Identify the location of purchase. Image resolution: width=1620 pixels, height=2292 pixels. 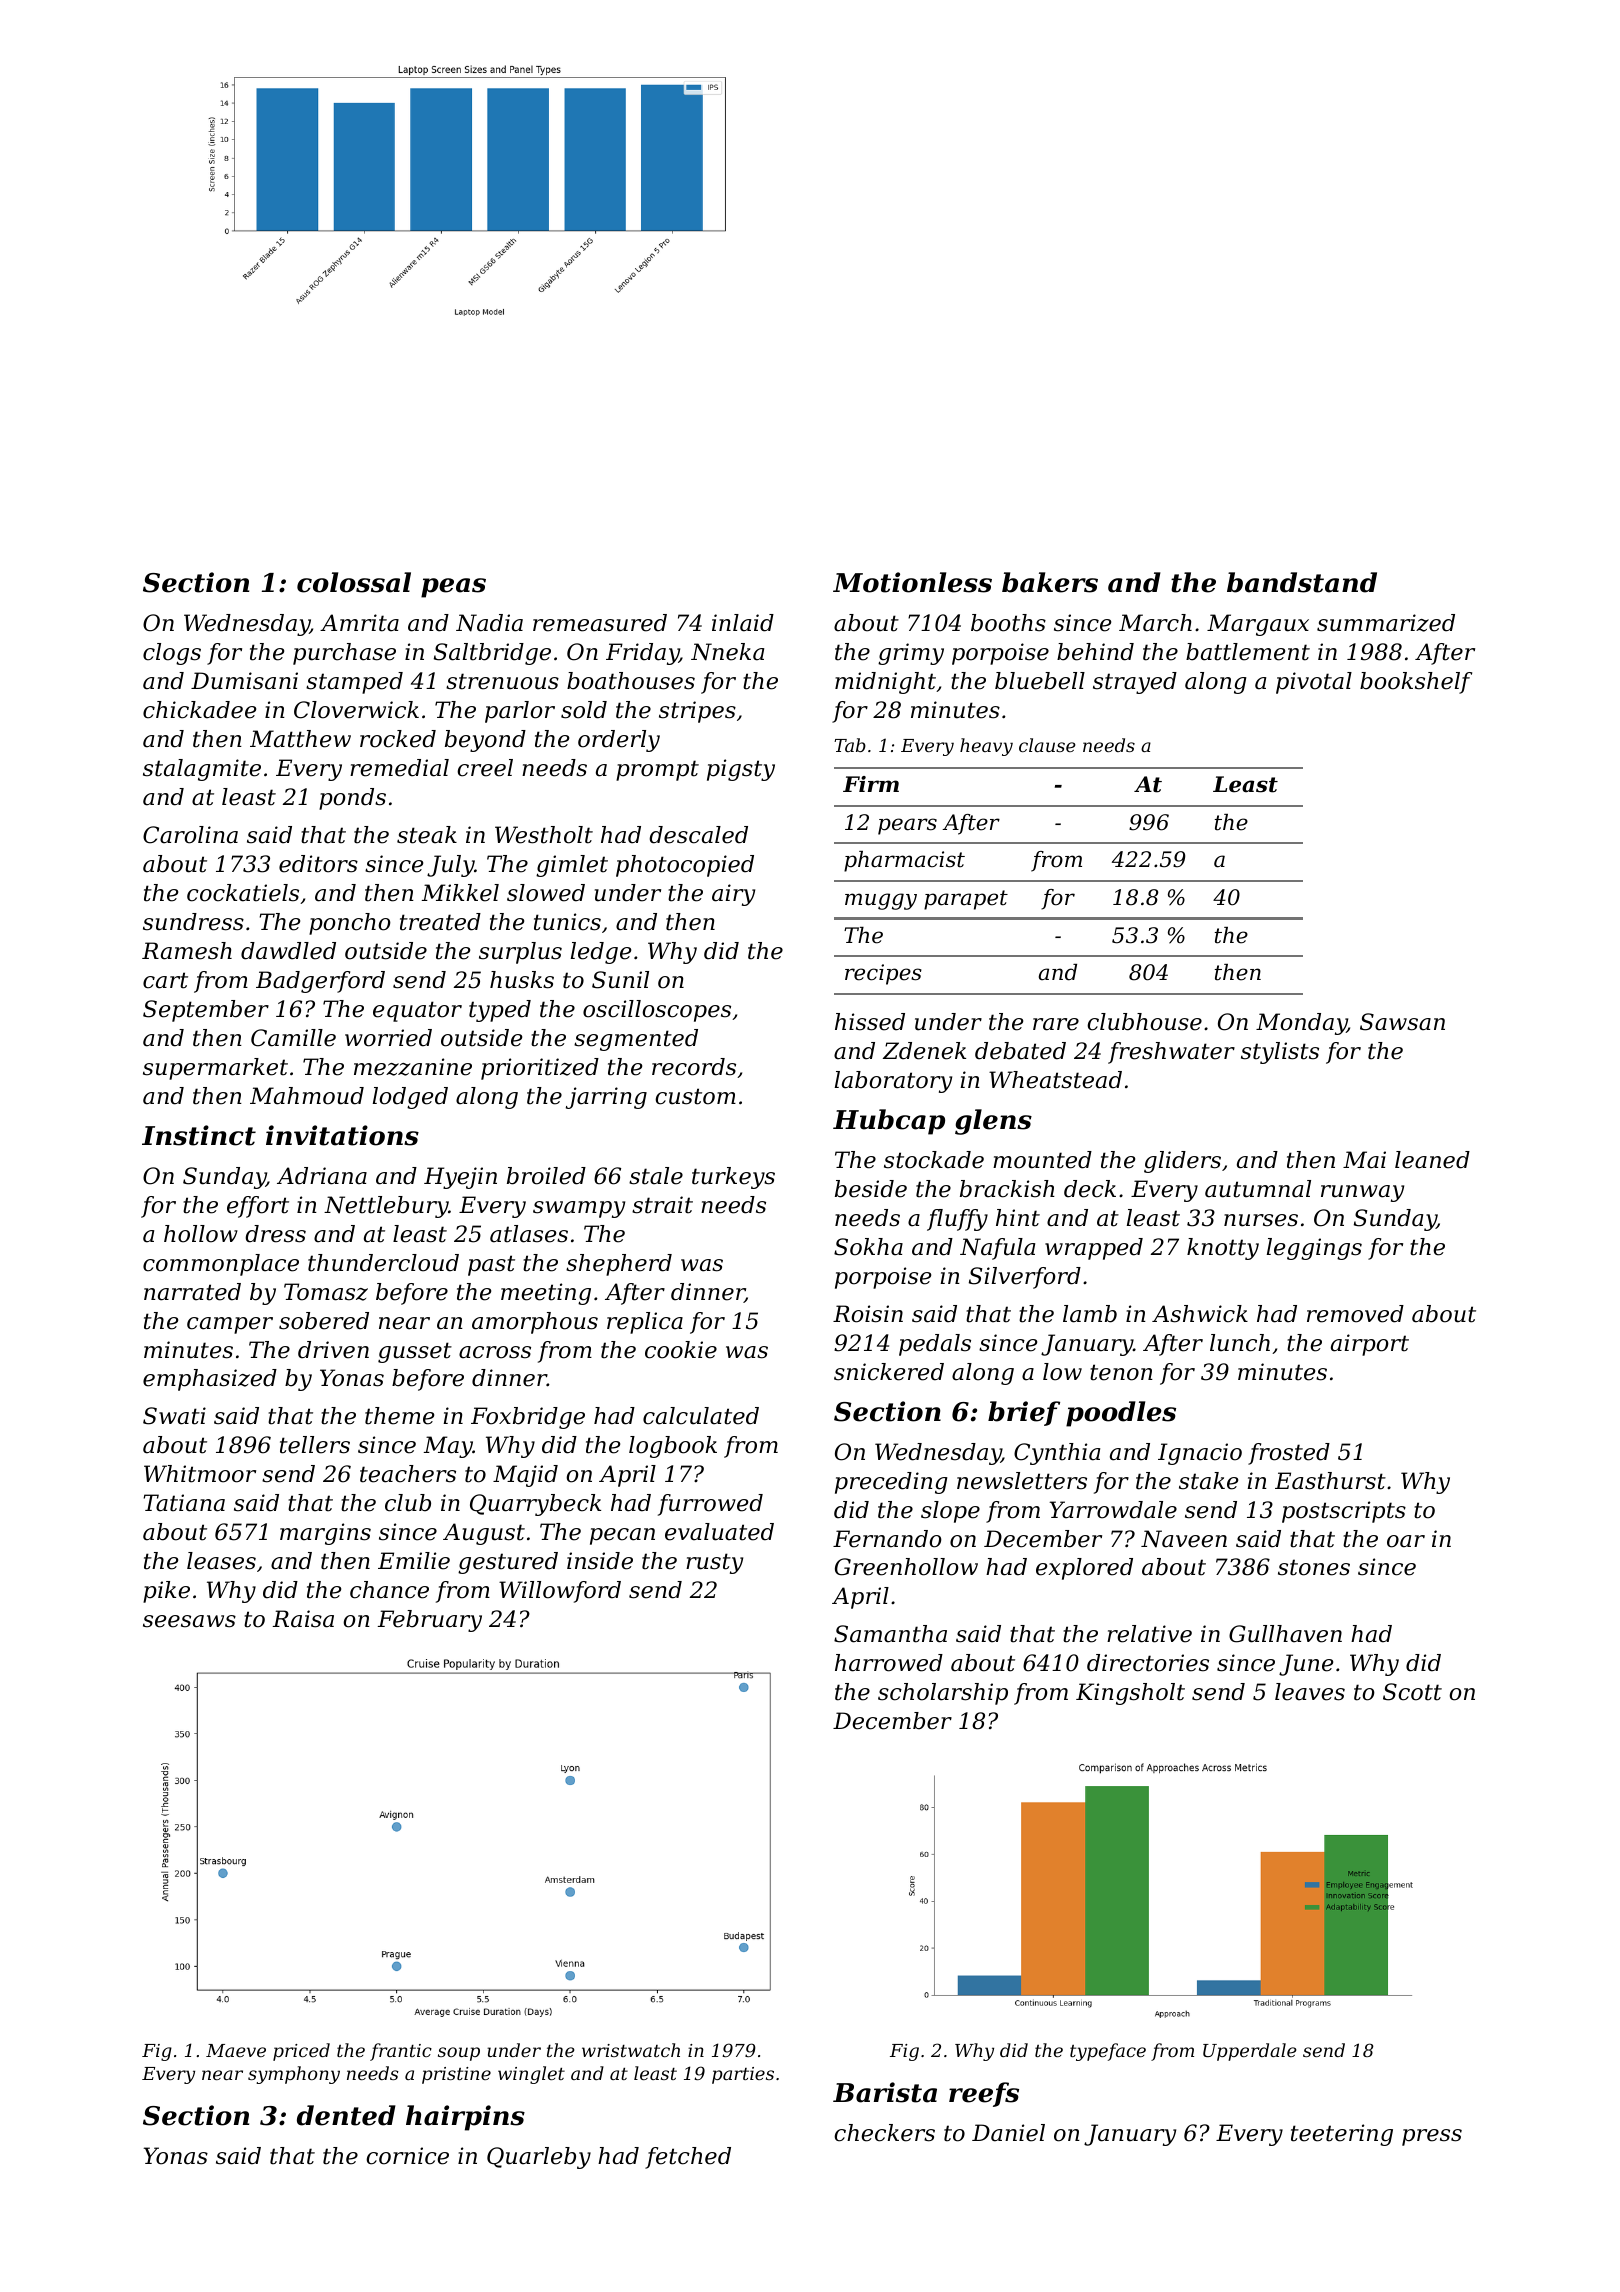
(344, 654).
